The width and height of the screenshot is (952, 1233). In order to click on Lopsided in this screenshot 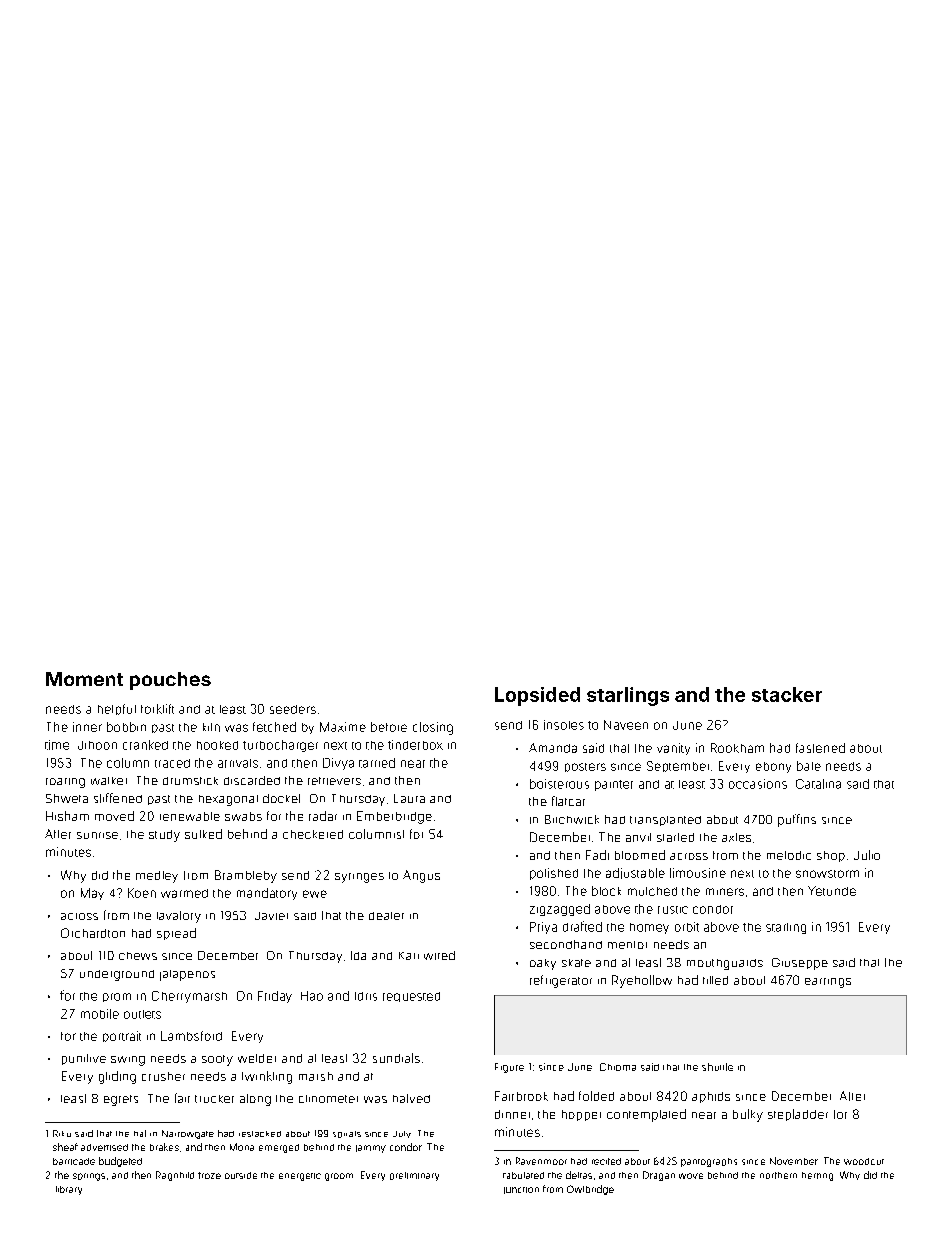, I will do `click(537, 696)`.
